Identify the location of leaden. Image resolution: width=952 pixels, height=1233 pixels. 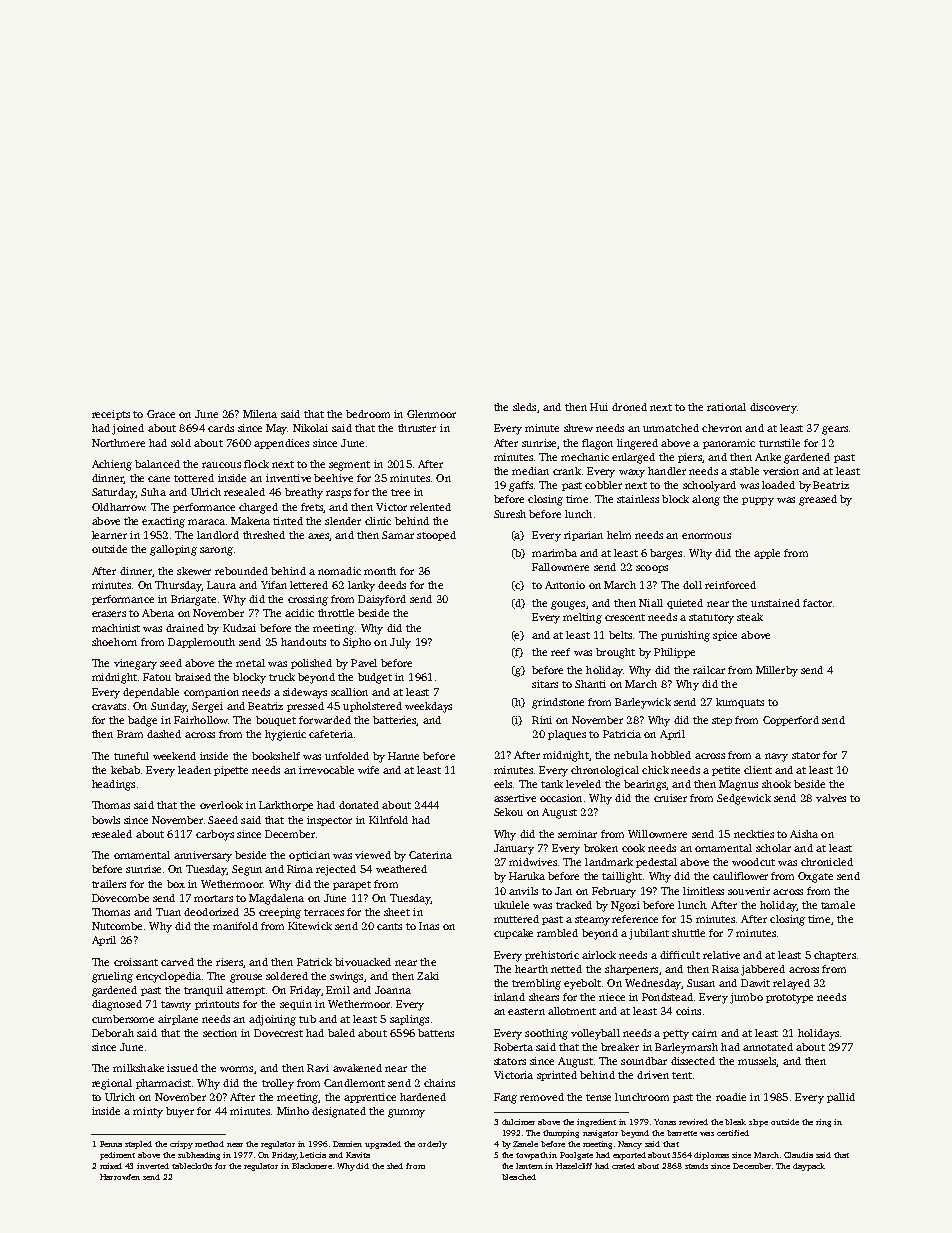
(194, 770).
